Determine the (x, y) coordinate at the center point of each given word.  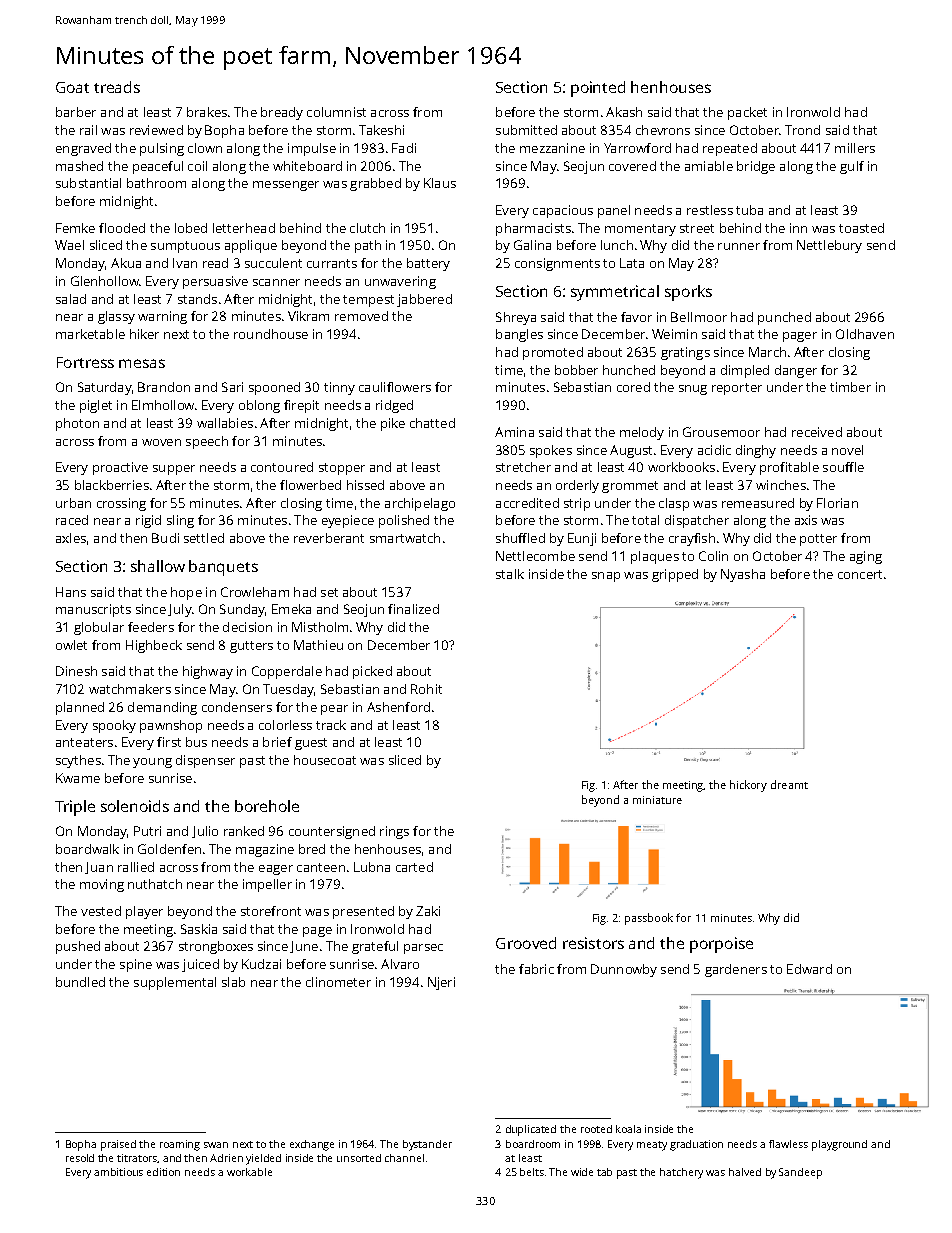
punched (784, 318)
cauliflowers (395, 387)
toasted (861, 228)
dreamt (789, 784)
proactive (120, 468)
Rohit (426, 689)
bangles (519, 335)
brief (277, 742)
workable (249, 1172)
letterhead (244, 228)
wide (582, 1172)
